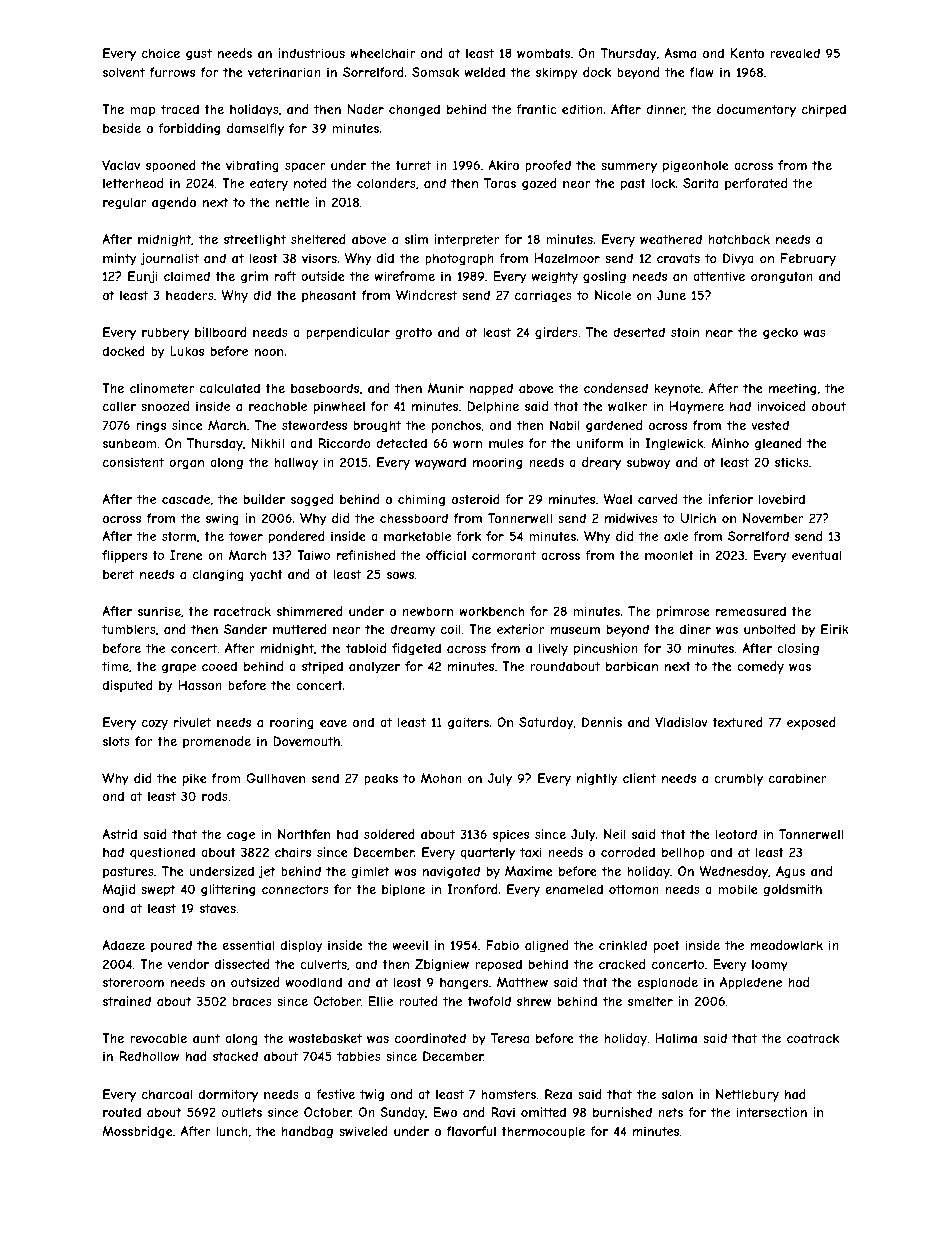 Image resolution: width=952 pixels, height=1233 pixels. I want to click on Kenta, so click(747, 53).
